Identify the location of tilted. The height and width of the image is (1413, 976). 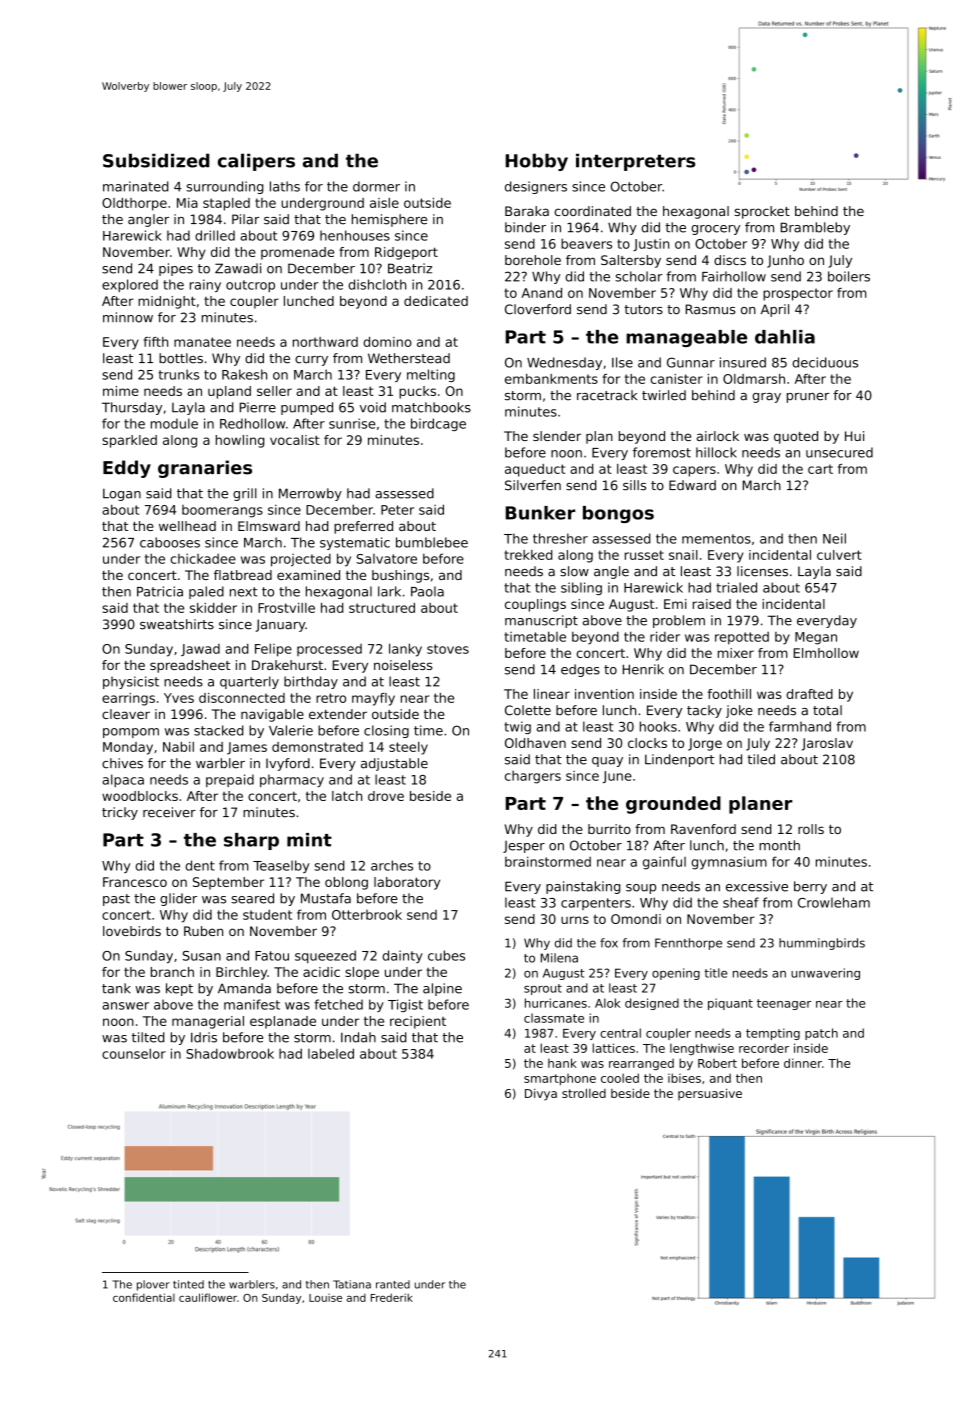
(148, 1037).
